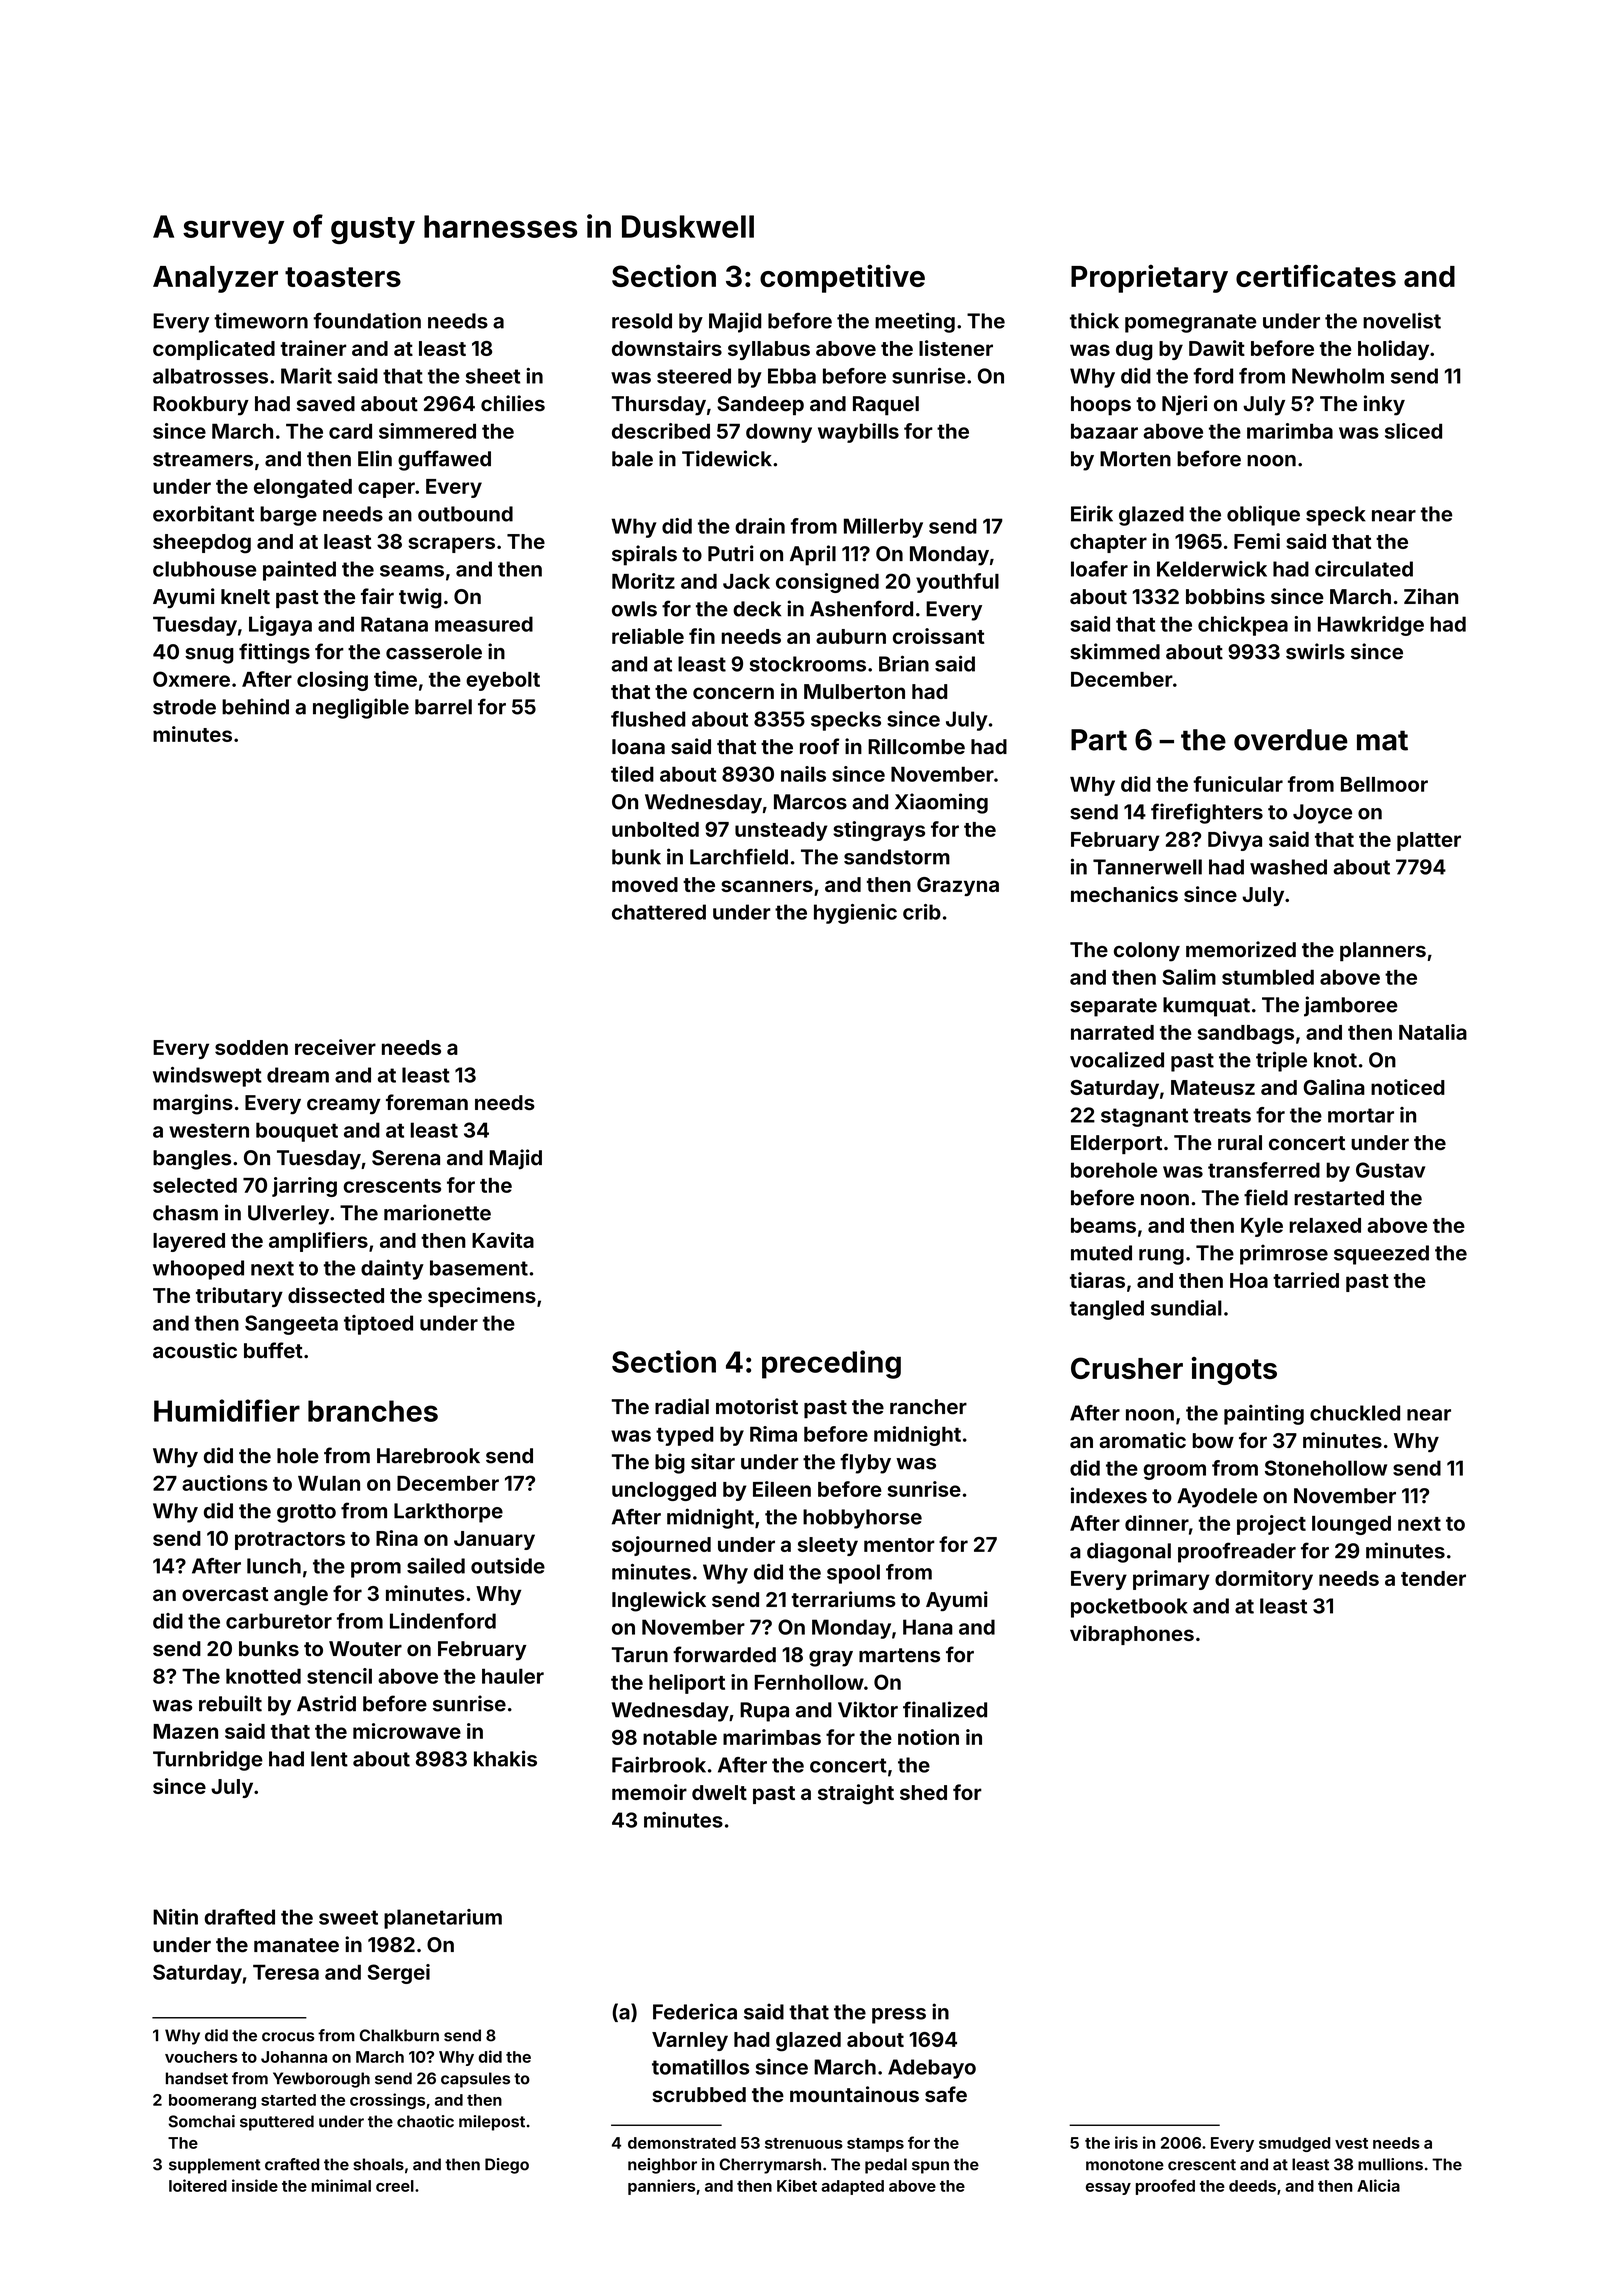 This screenshot has width=1620, height=2292. I want to click on groom, so click(1174, 1472).
